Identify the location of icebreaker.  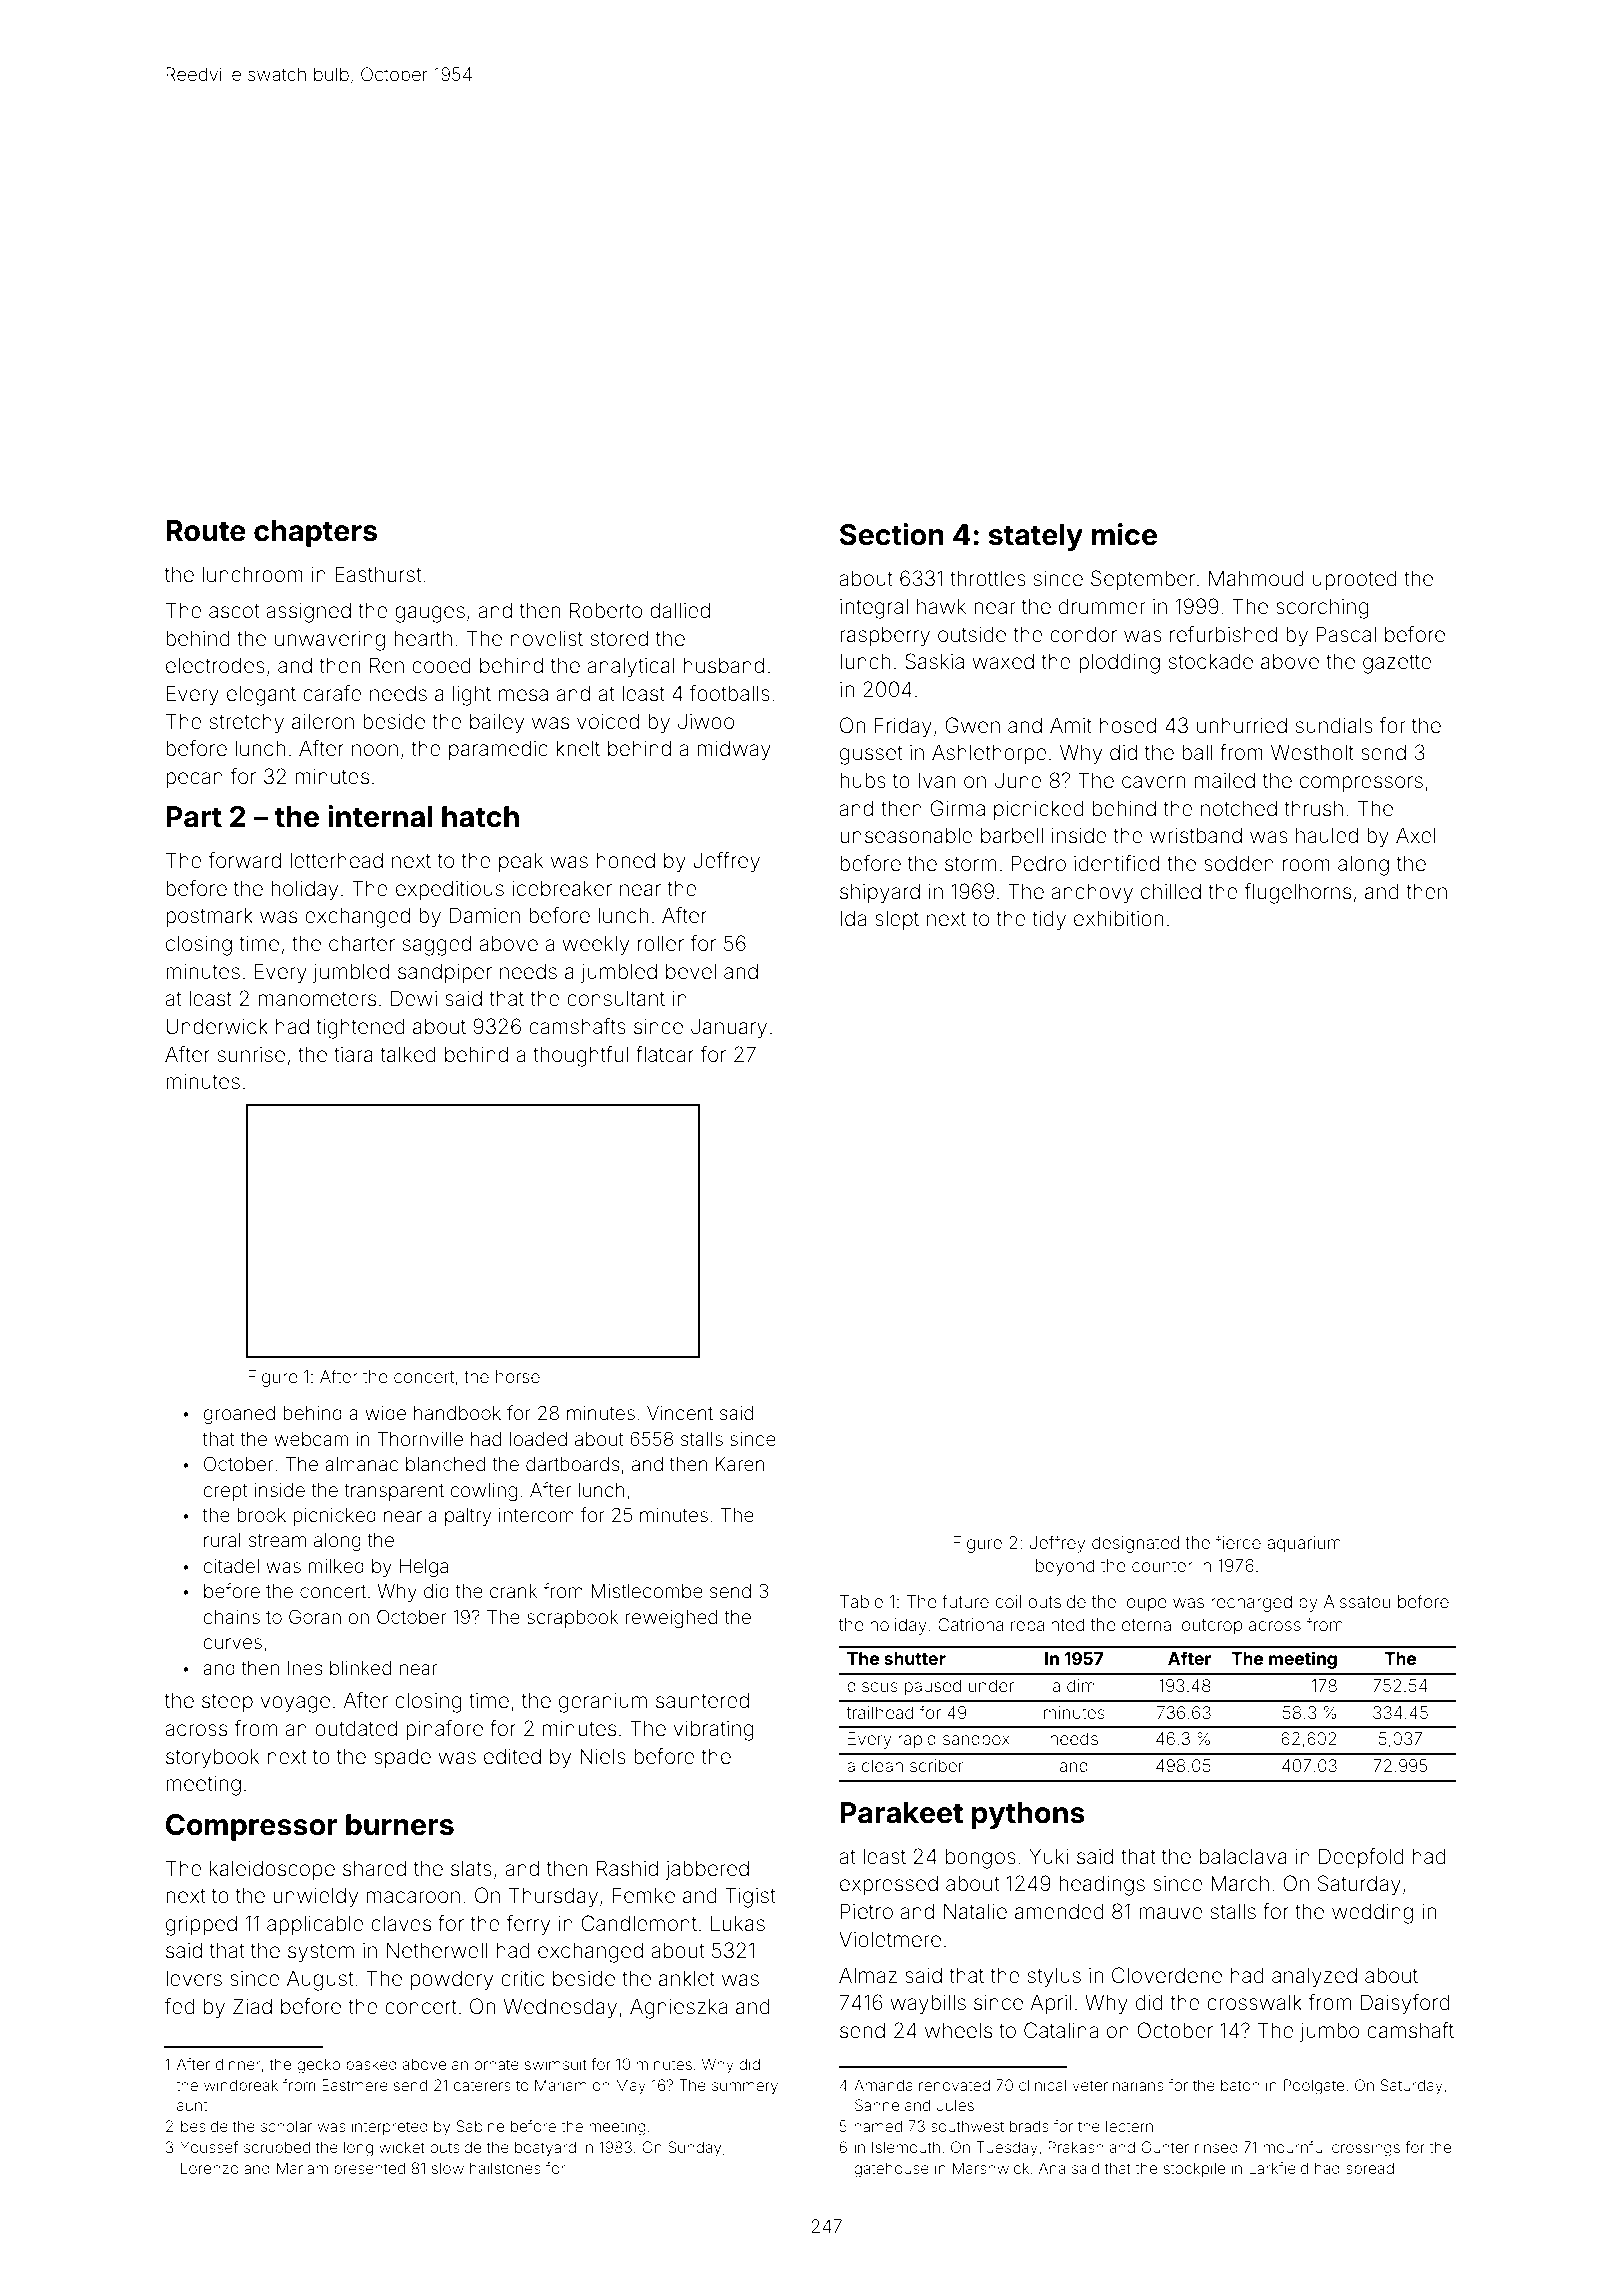
(562, 888).
